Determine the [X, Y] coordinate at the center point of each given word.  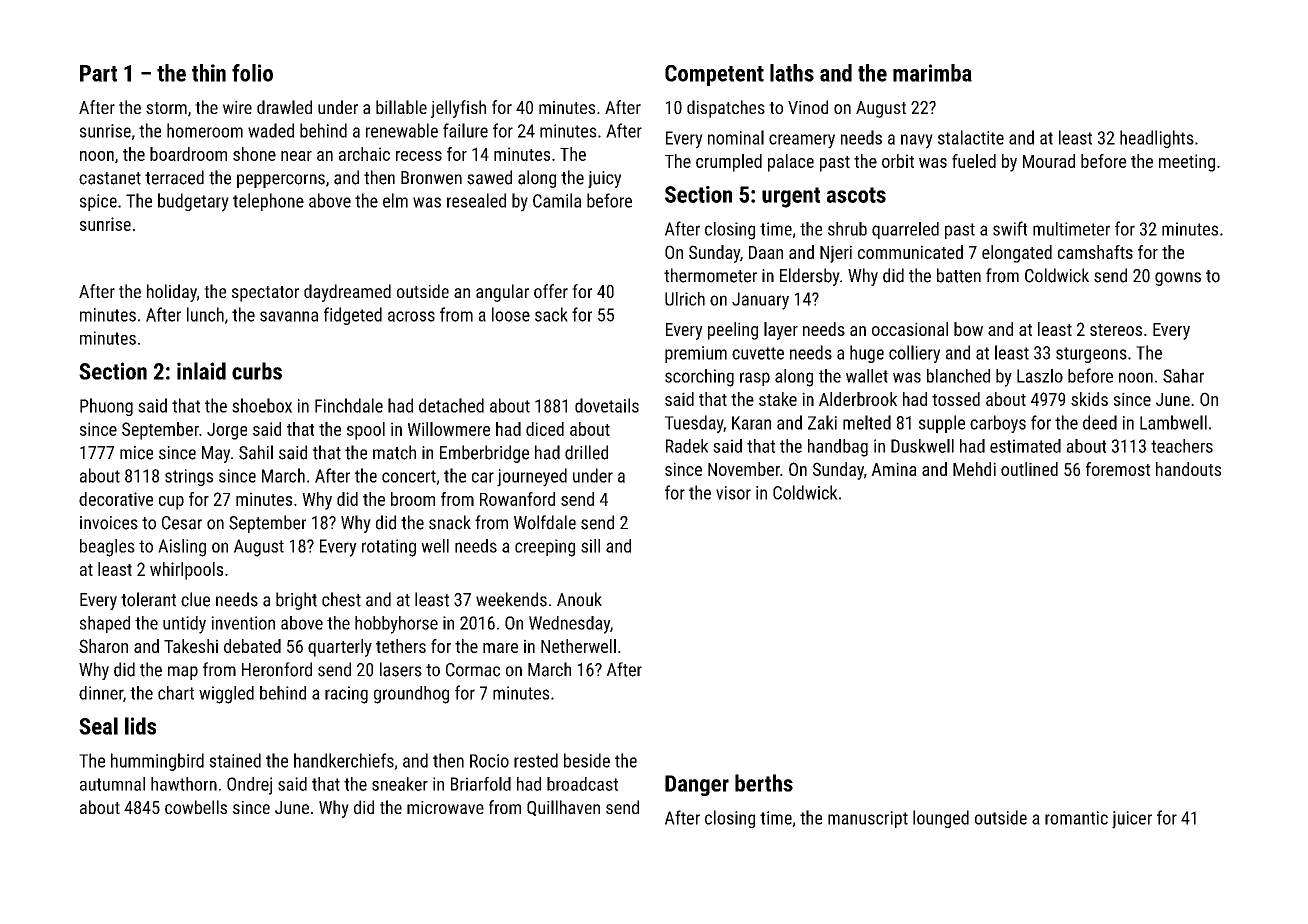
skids [1089, 399]
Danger [697, 785]
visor [733, 493]
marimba [932, 73]
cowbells [196, 807]
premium [696, 354]
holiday [172, 293]
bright [296, 601]
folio [252, 73]
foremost [1118, 469]
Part [98, 73]
